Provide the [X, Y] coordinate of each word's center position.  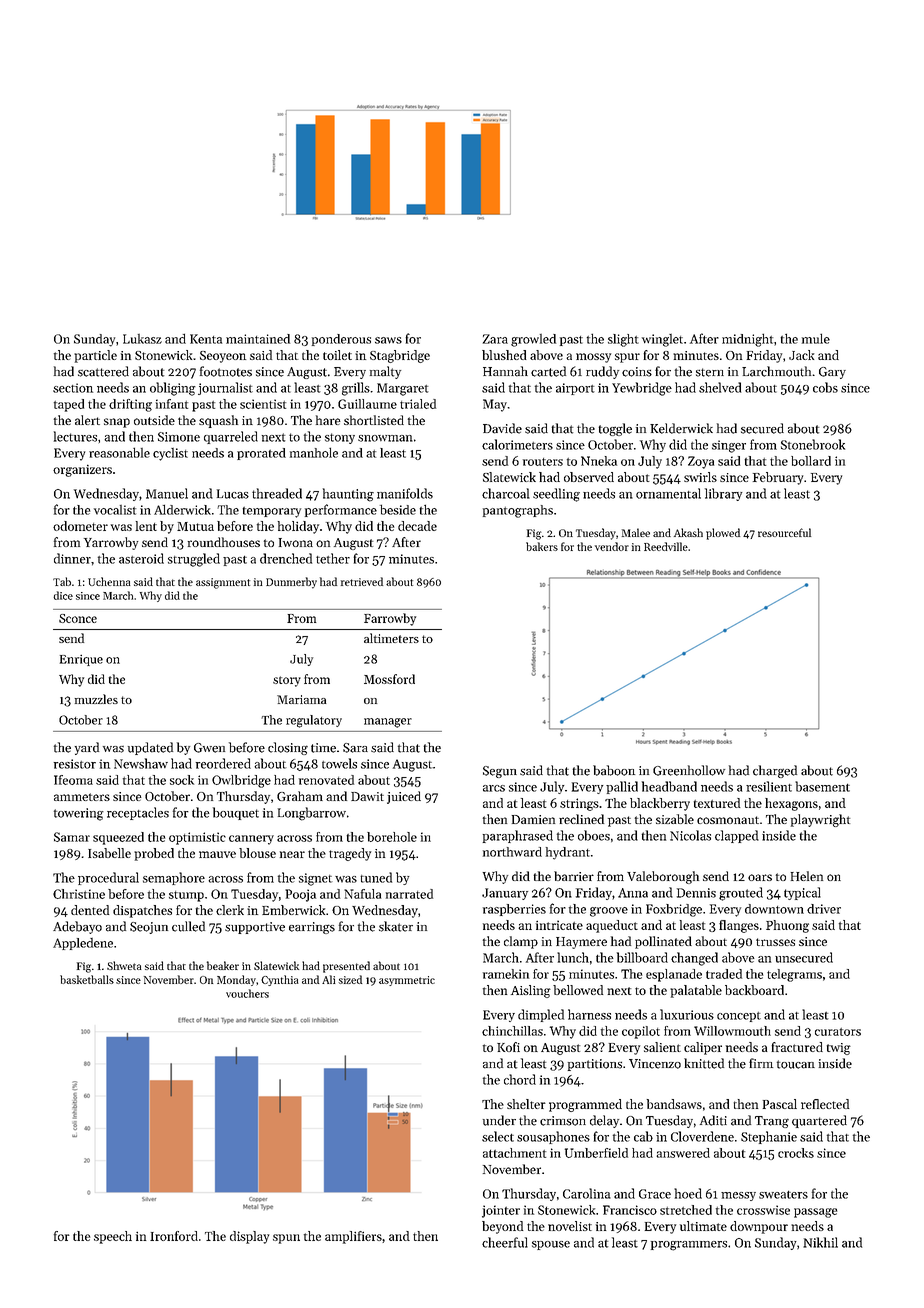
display [249, 1237]
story [287, 681]
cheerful [505, 1242]
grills [356, 389]
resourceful [784, 532]
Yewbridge [642, 389]
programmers [689, 1246]
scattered [103, 371]
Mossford [389, 679]
